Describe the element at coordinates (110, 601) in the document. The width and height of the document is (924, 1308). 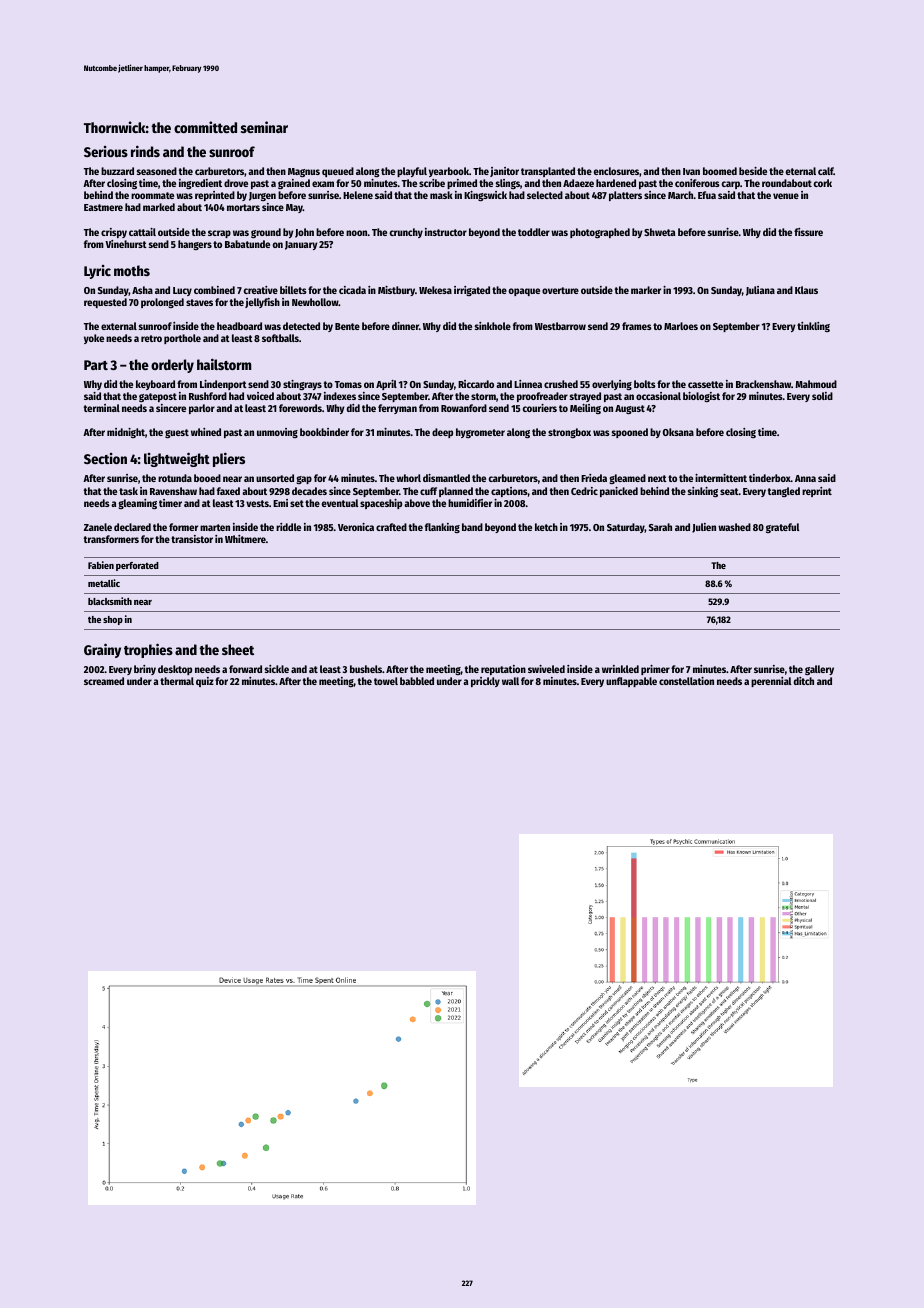
I see `blacksmith` at that location.
